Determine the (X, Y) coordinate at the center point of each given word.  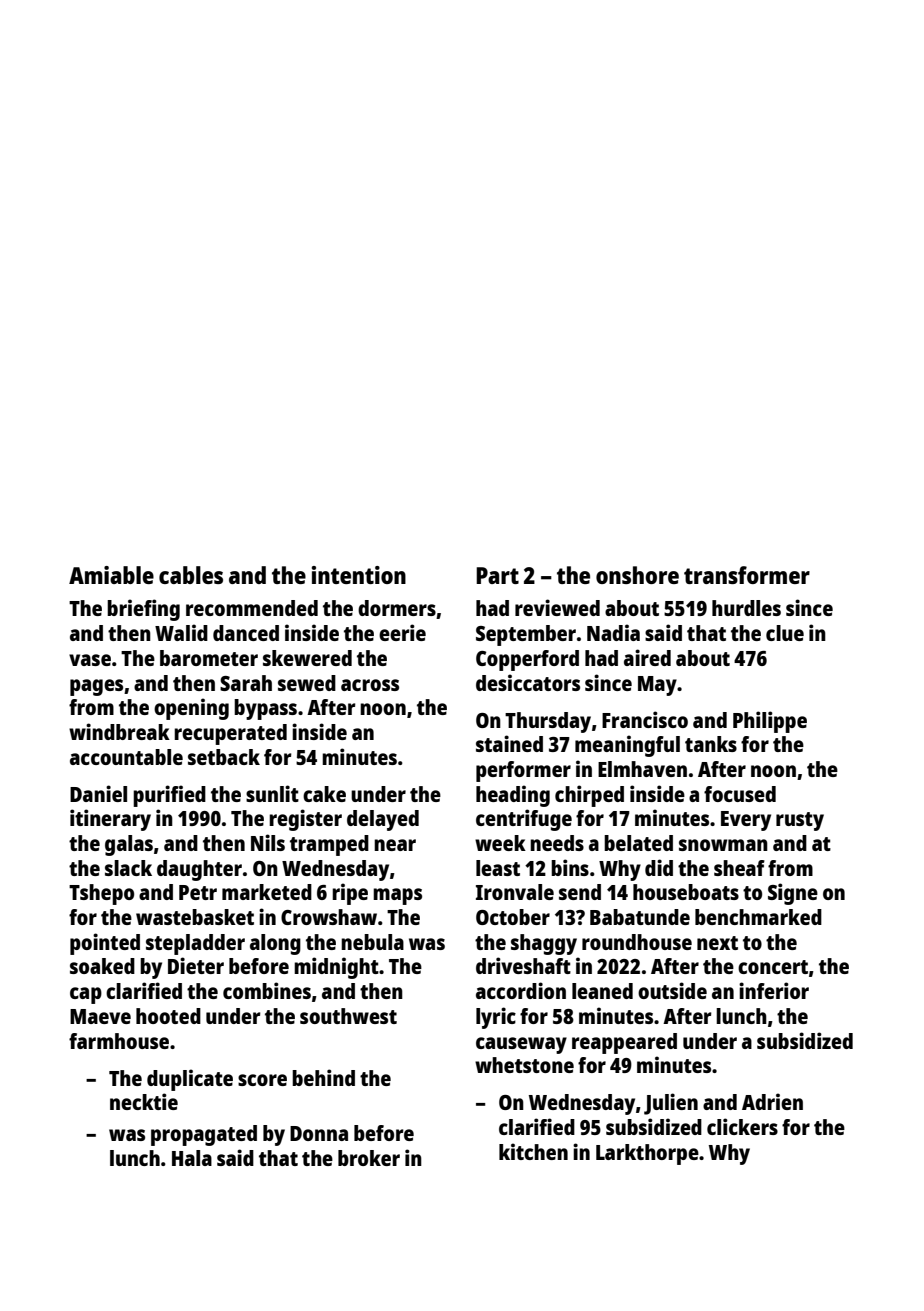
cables (191, 575)
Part (497, 575)
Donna (319, 1133)
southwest (348, 1016)
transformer (747, 575)
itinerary (110, 820)
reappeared (624, 1043)
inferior (774, 990)
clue (785, 633)
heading (513, 796)
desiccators (528, 682)
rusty (800, 821)
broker (369, 1158)
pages (96, 687)
